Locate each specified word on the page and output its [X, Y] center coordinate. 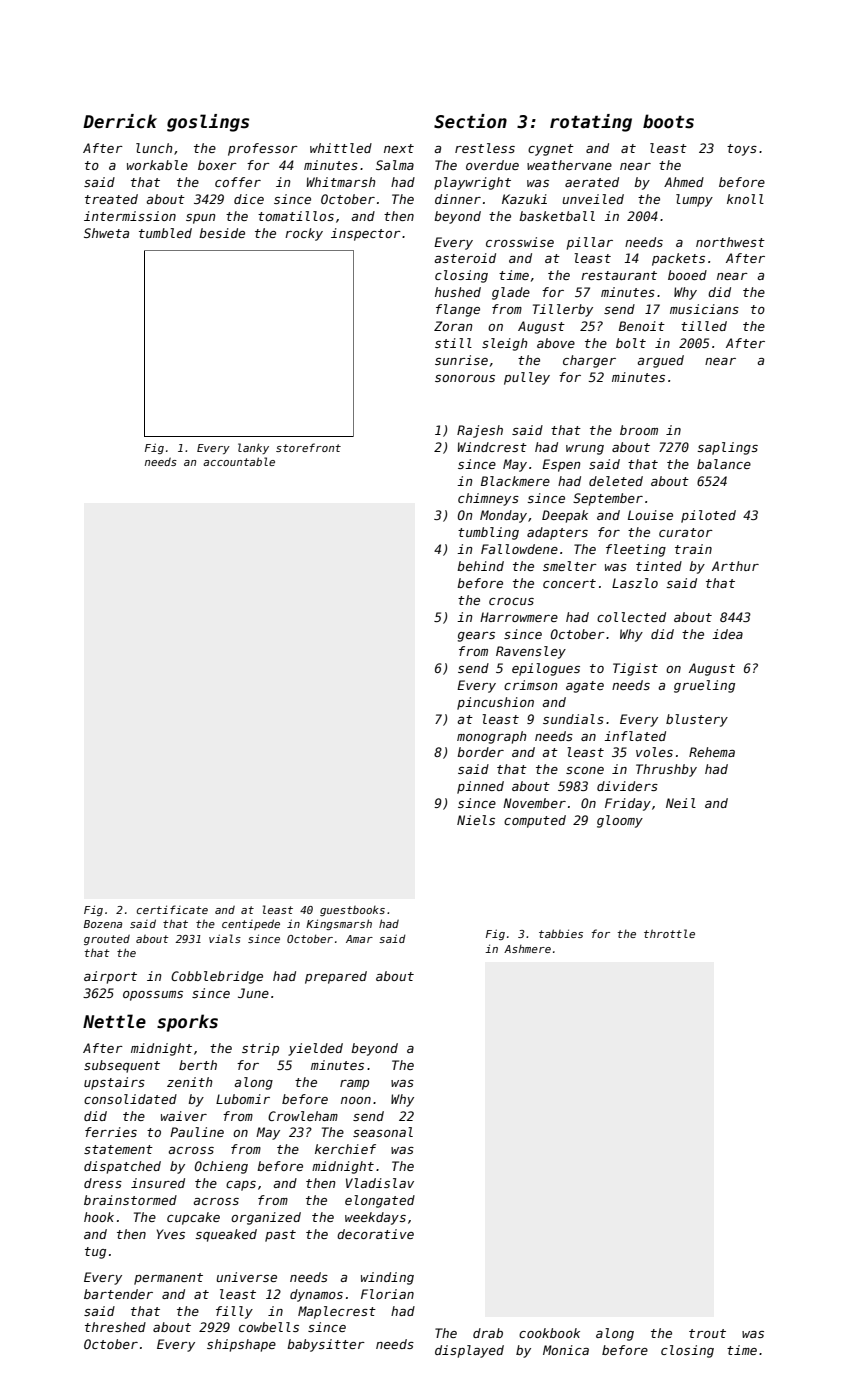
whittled [341, 148]
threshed [115, 1327]
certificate [172, 909]
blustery [697, 720]
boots [668, 121]
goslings [208, 123]
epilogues [546, 669]
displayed [469, 1351]
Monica [566, 1350]
